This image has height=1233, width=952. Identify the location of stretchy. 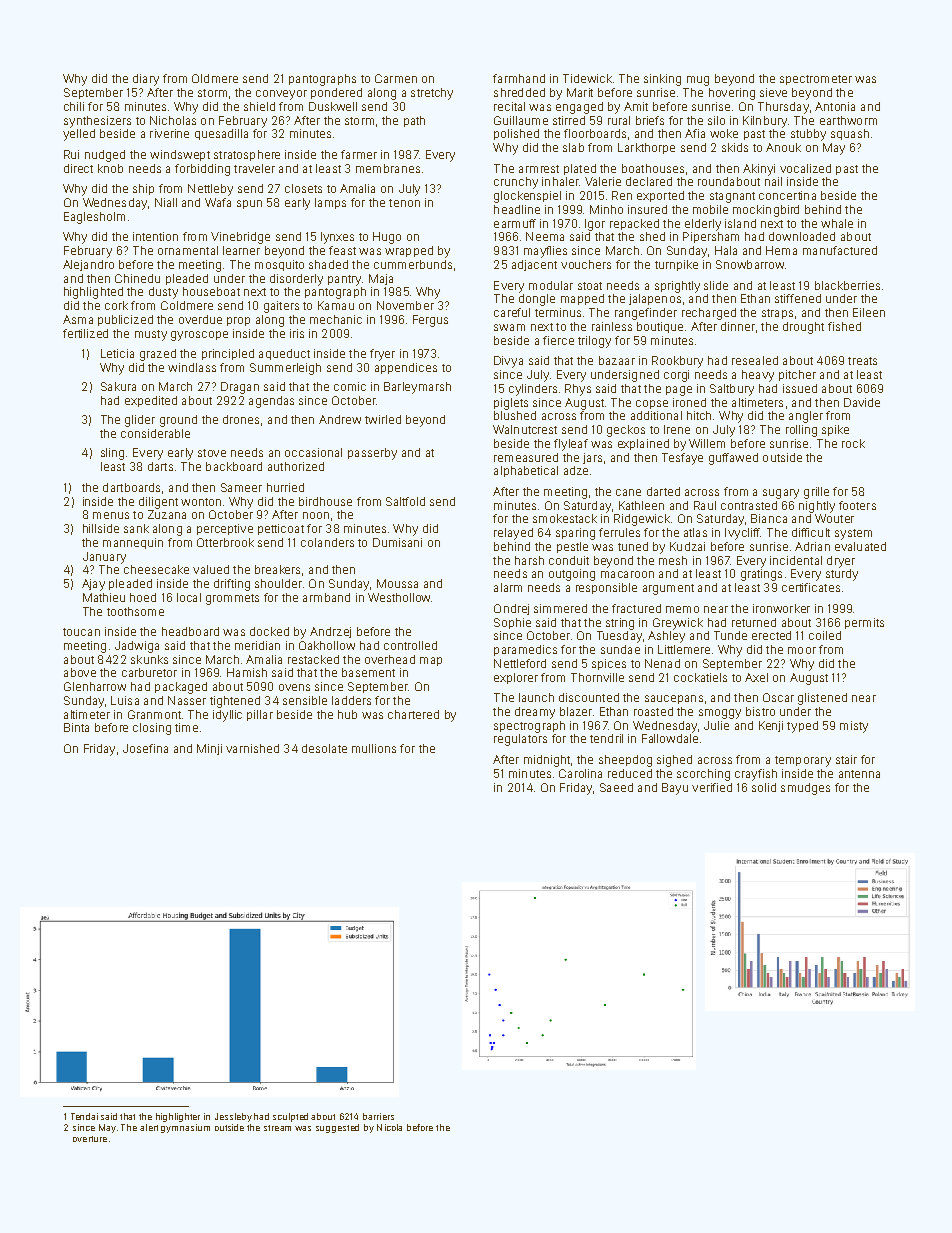
(432, 94).
